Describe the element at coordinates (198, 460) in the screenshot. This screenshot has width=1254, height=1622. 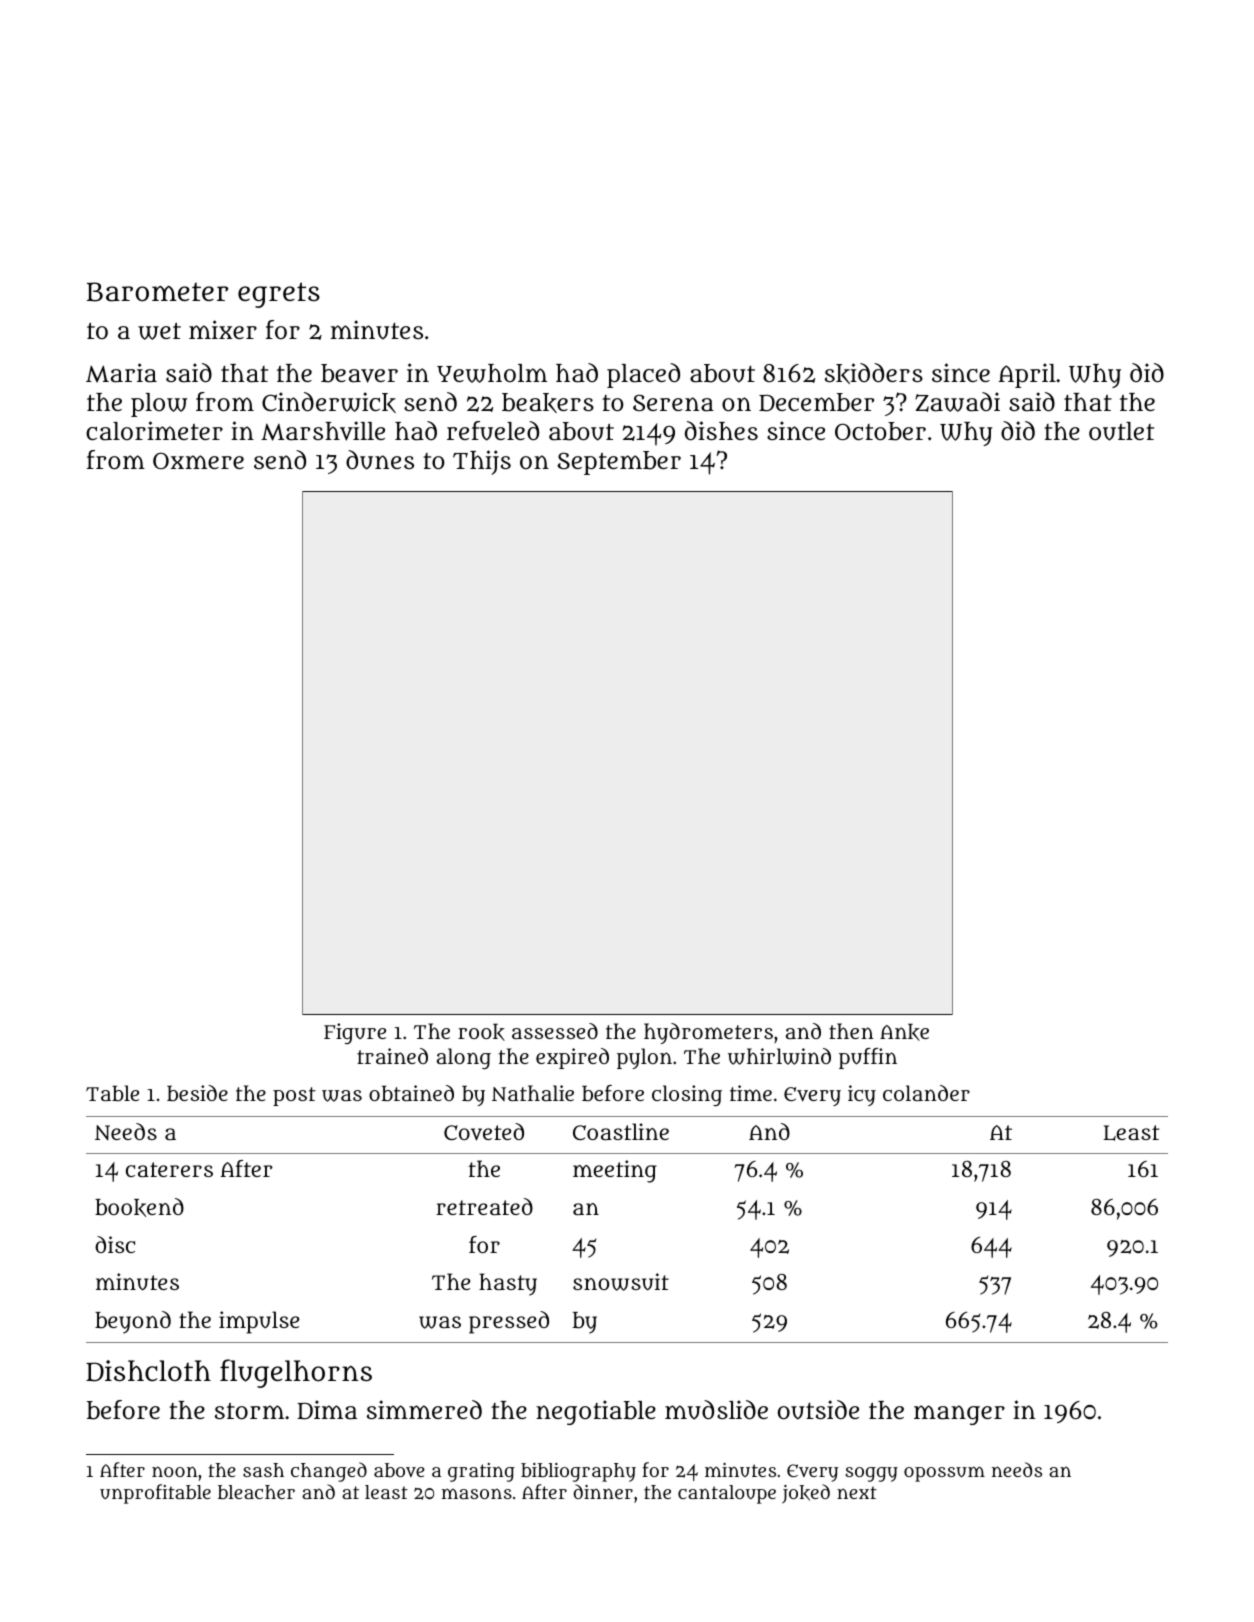
I see `Oxmere` at that location.
